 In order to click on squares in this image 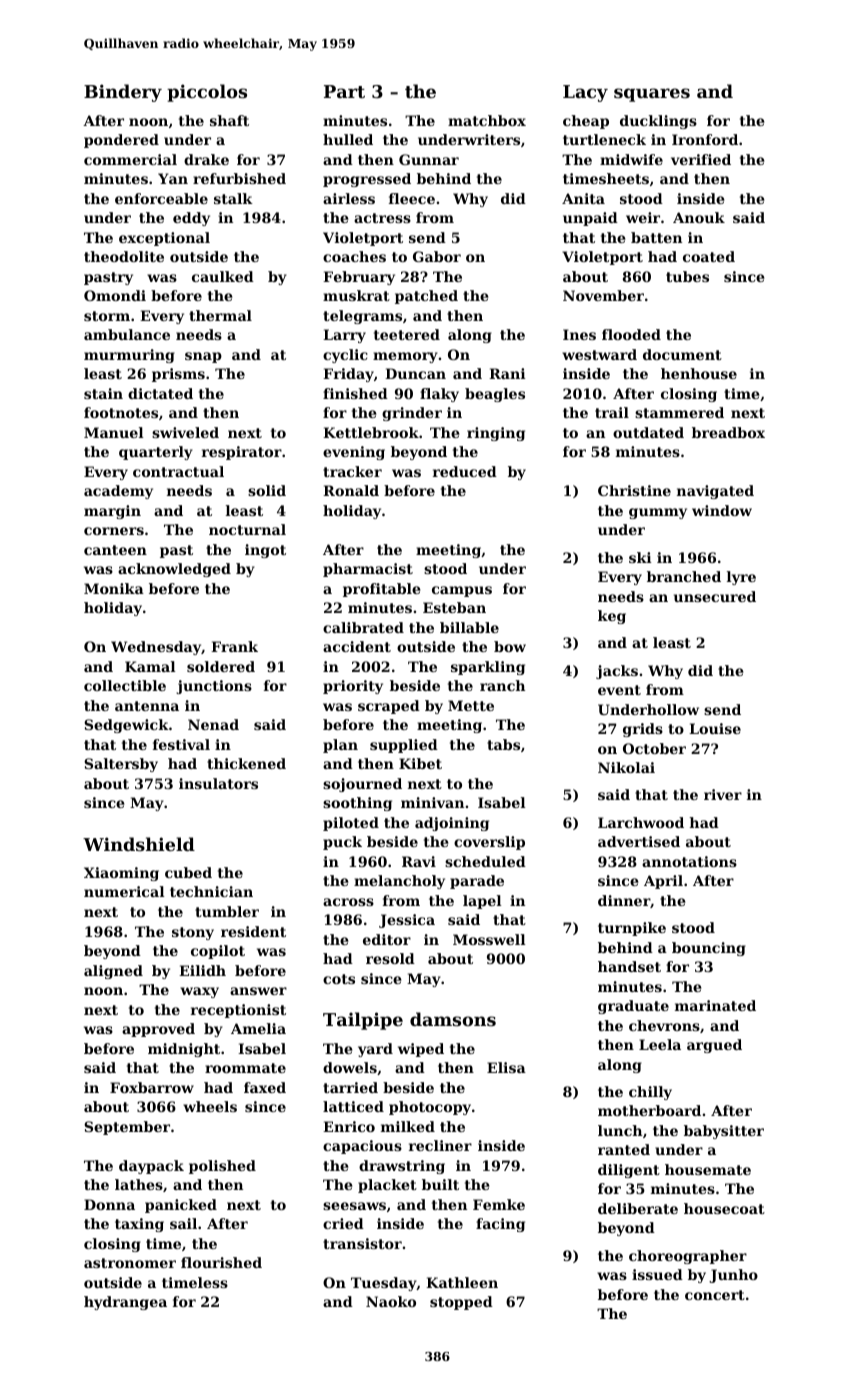, I will do `click(652, 95)`.
